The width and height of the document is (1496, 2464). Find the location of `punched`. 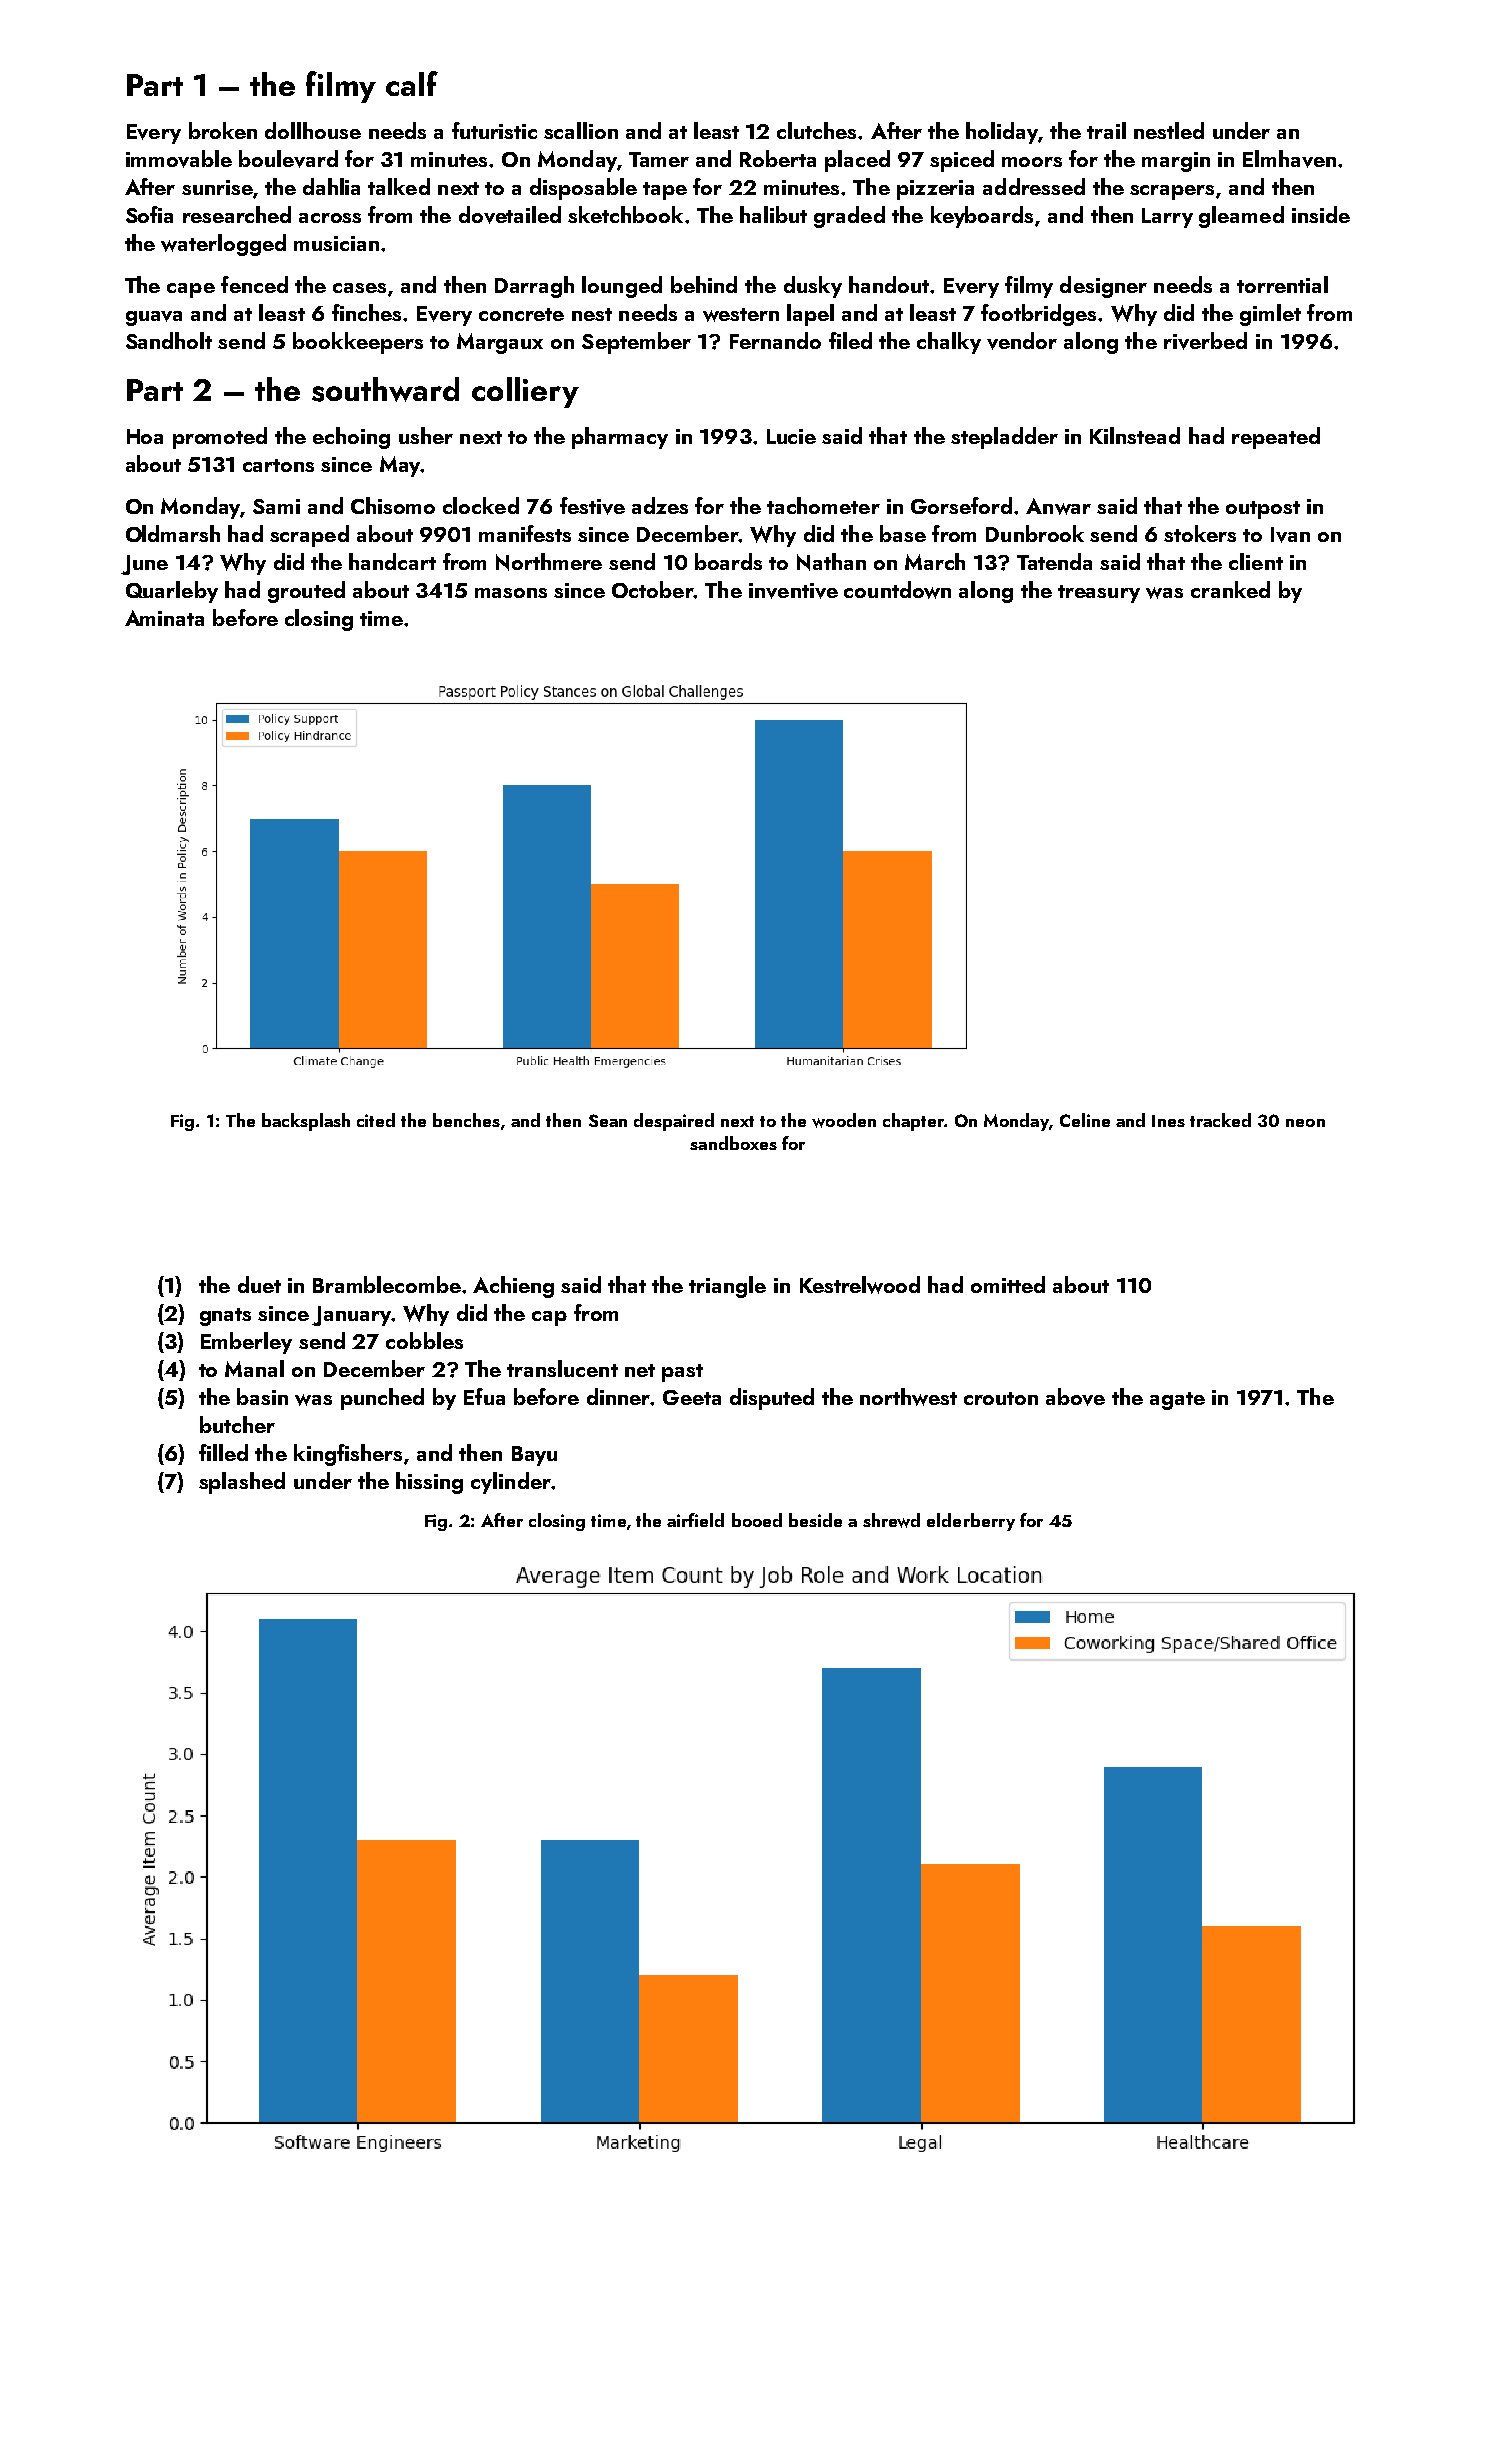

punched is located at coordinates (382, 1399).
